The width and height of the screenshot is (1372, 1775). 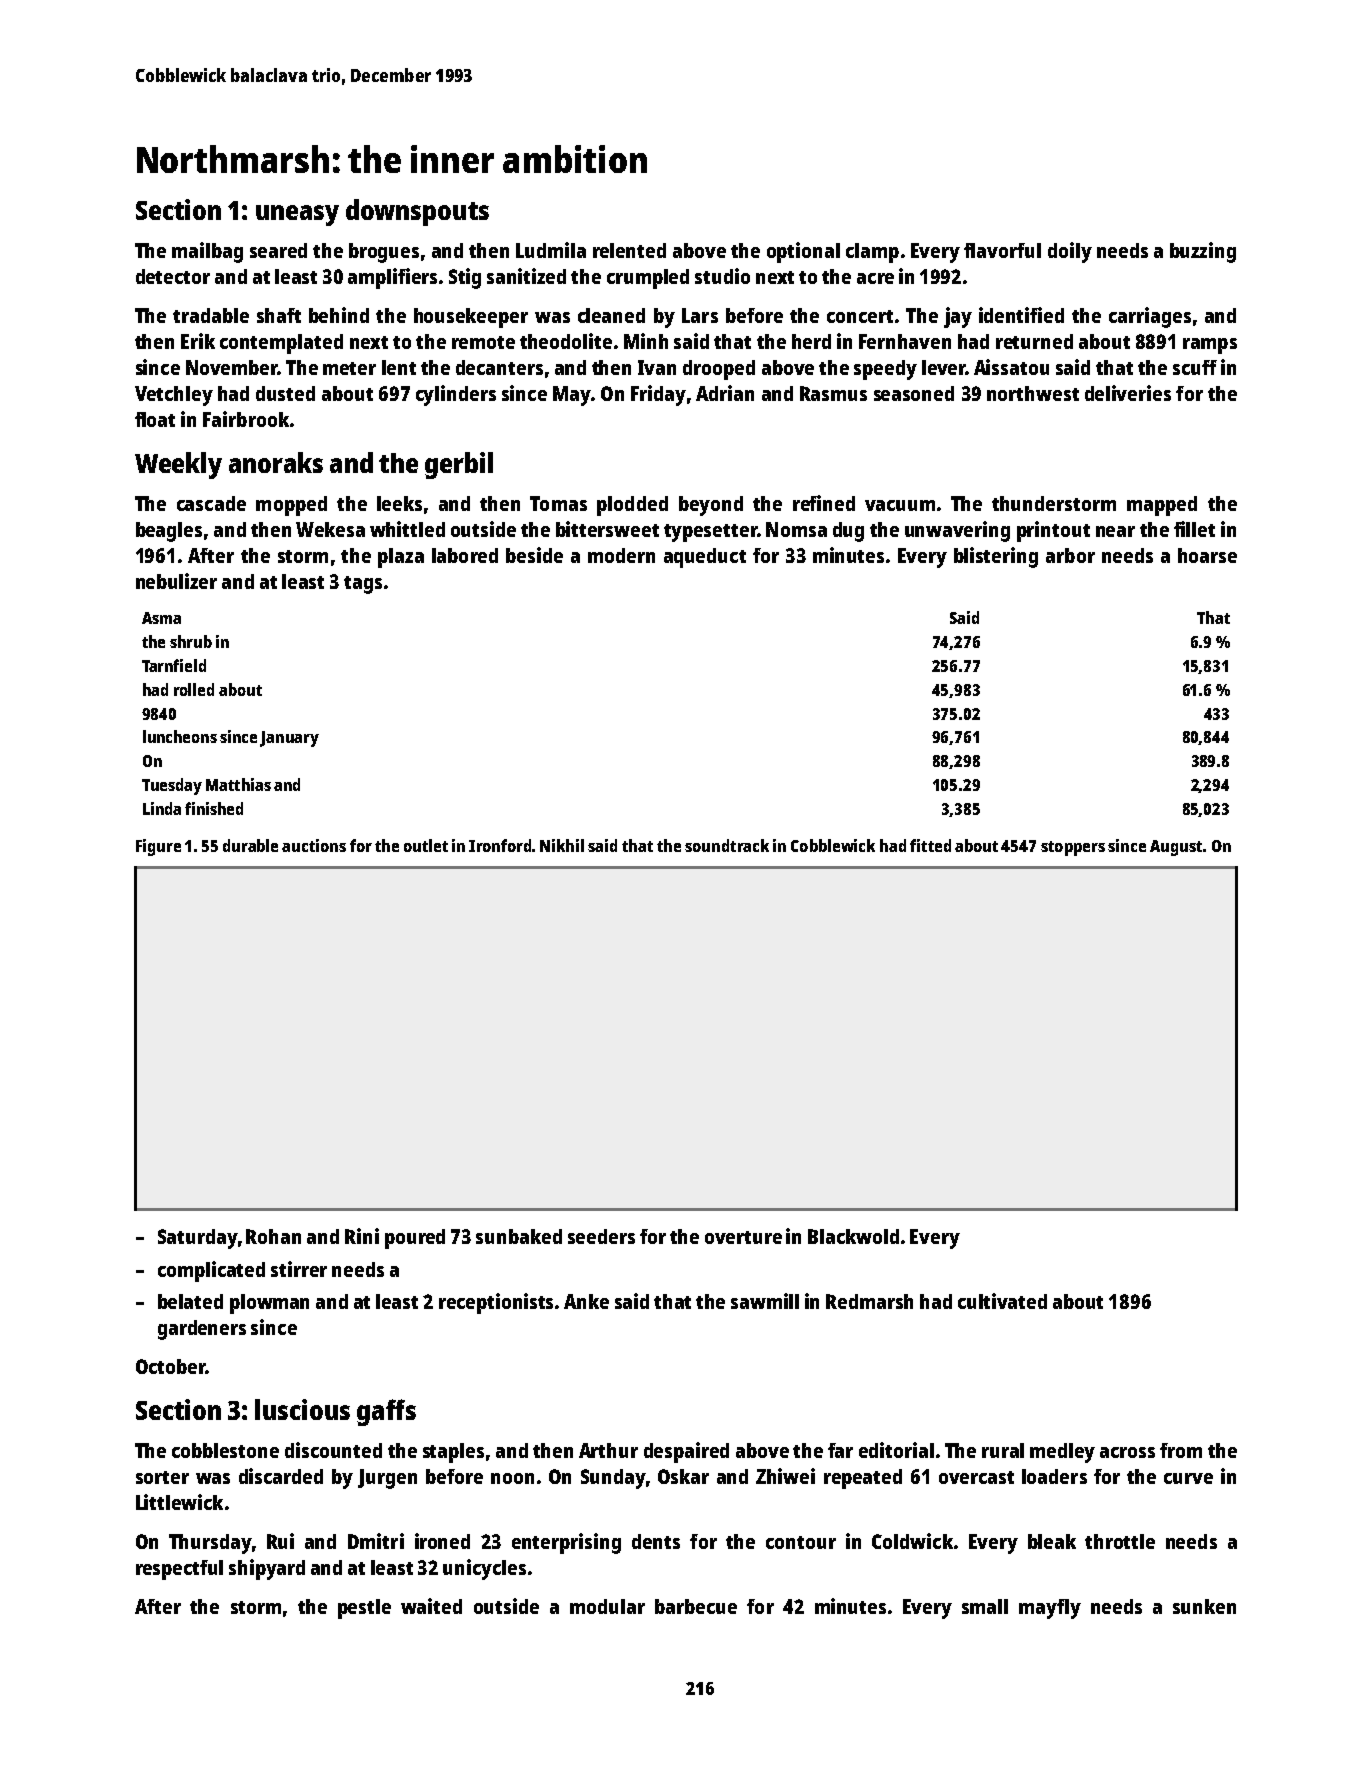 What do you see at coordinates (1053, 531) in the screenshot?
I see `printout` at bounding box center [1053, 531].
